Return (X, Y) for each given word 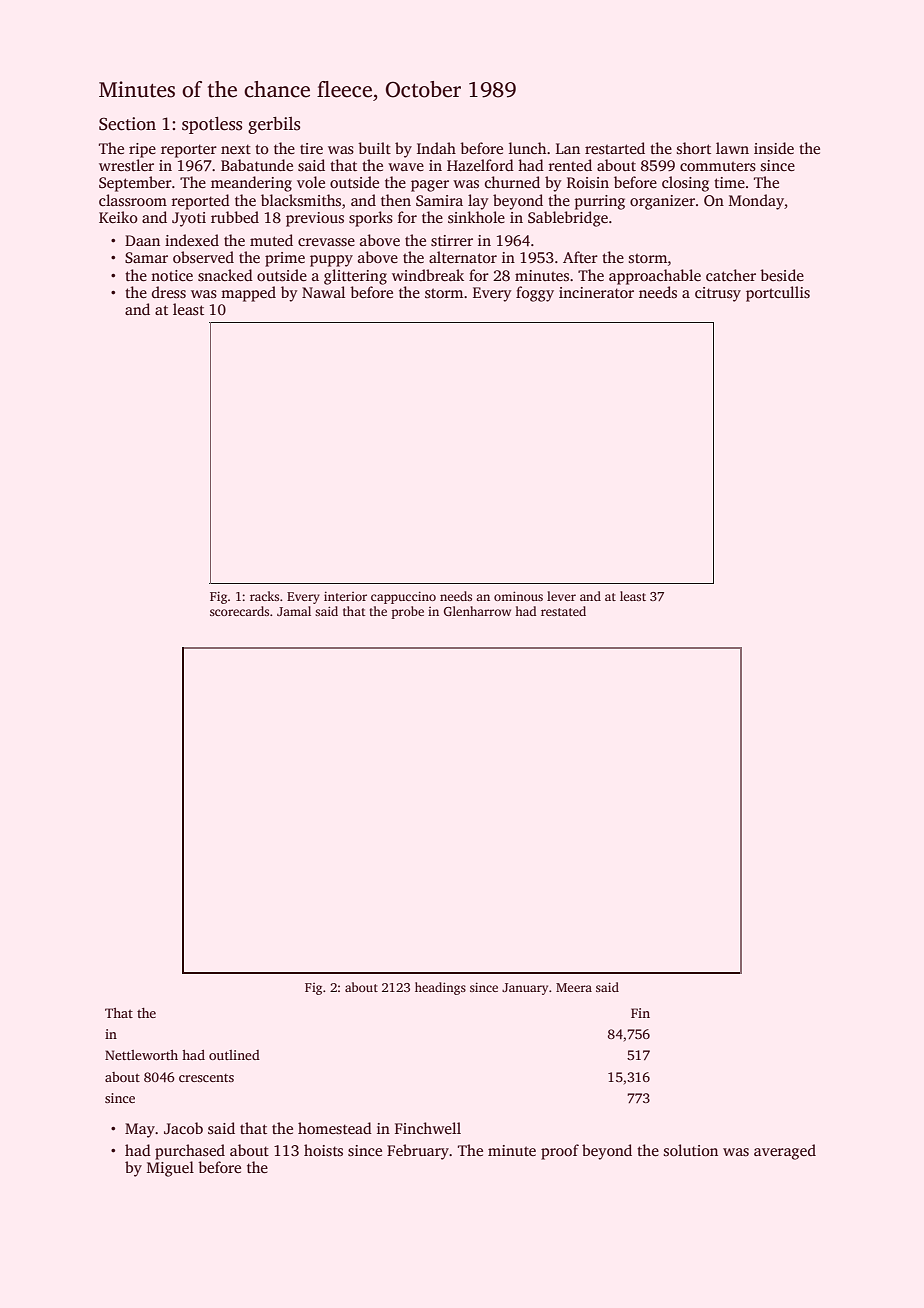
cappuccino (403, 598)
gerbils (274, 125)
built (374, 148)
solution (691, 1150)
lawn (732, 148)
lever (561, 596)
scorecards (239, 611)
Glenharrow (477, 611)
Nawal (323, 292)
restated (563, 611)
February (418, 1152)
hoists (323, 1150)
